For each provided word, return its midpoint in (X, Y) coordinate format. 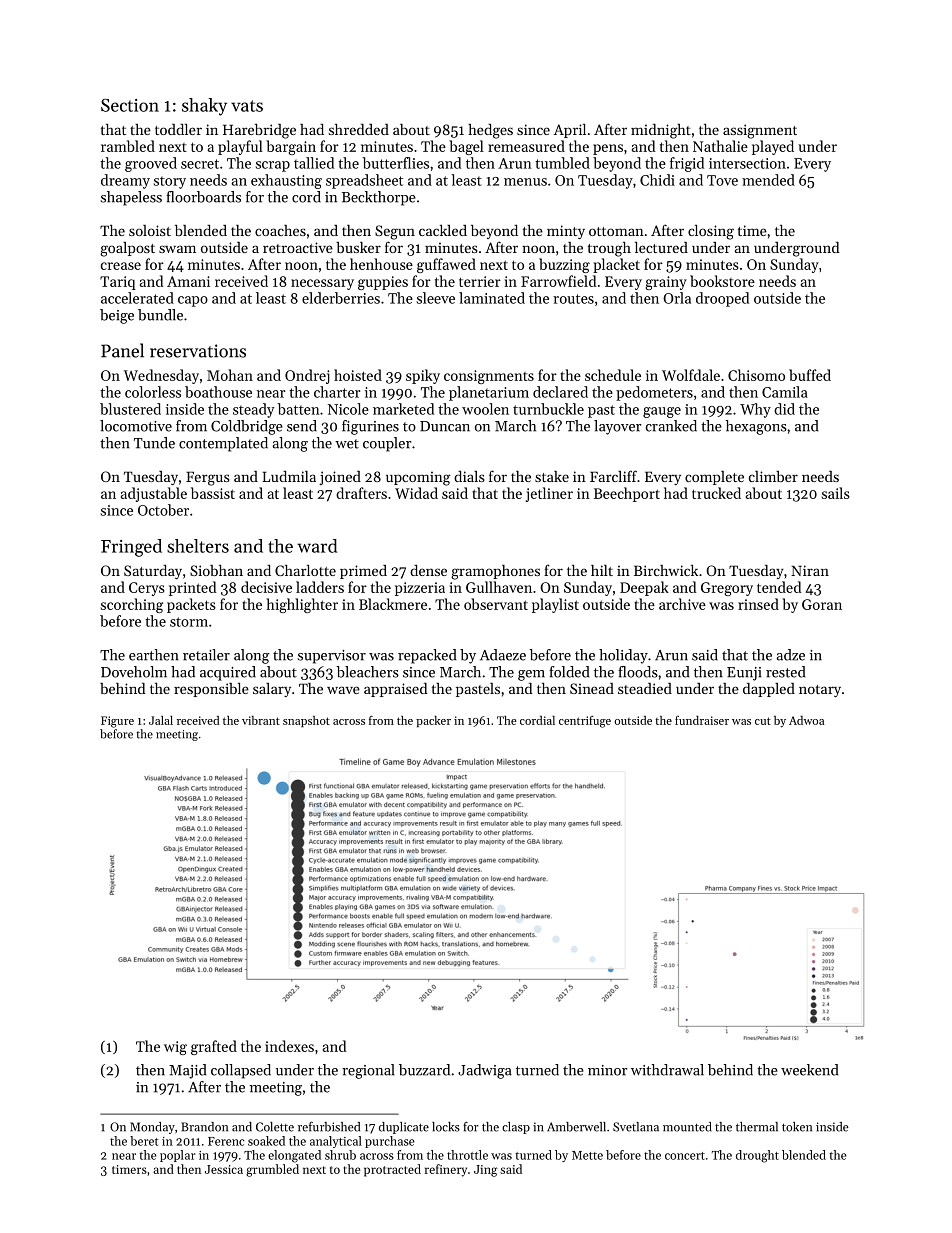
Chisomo (756, 375)
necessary (322, 284)
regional (368, 1071)
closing (711, 232)
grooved (151, 164)
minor (607, 1070)
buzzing (564, 265)
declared (560, 392)
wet (347, 444)
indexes (289, 1046)
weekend (809, 1070)
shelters (198, 546)
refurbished (329, 1126)
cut (763, 721)
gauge (662, 412)
